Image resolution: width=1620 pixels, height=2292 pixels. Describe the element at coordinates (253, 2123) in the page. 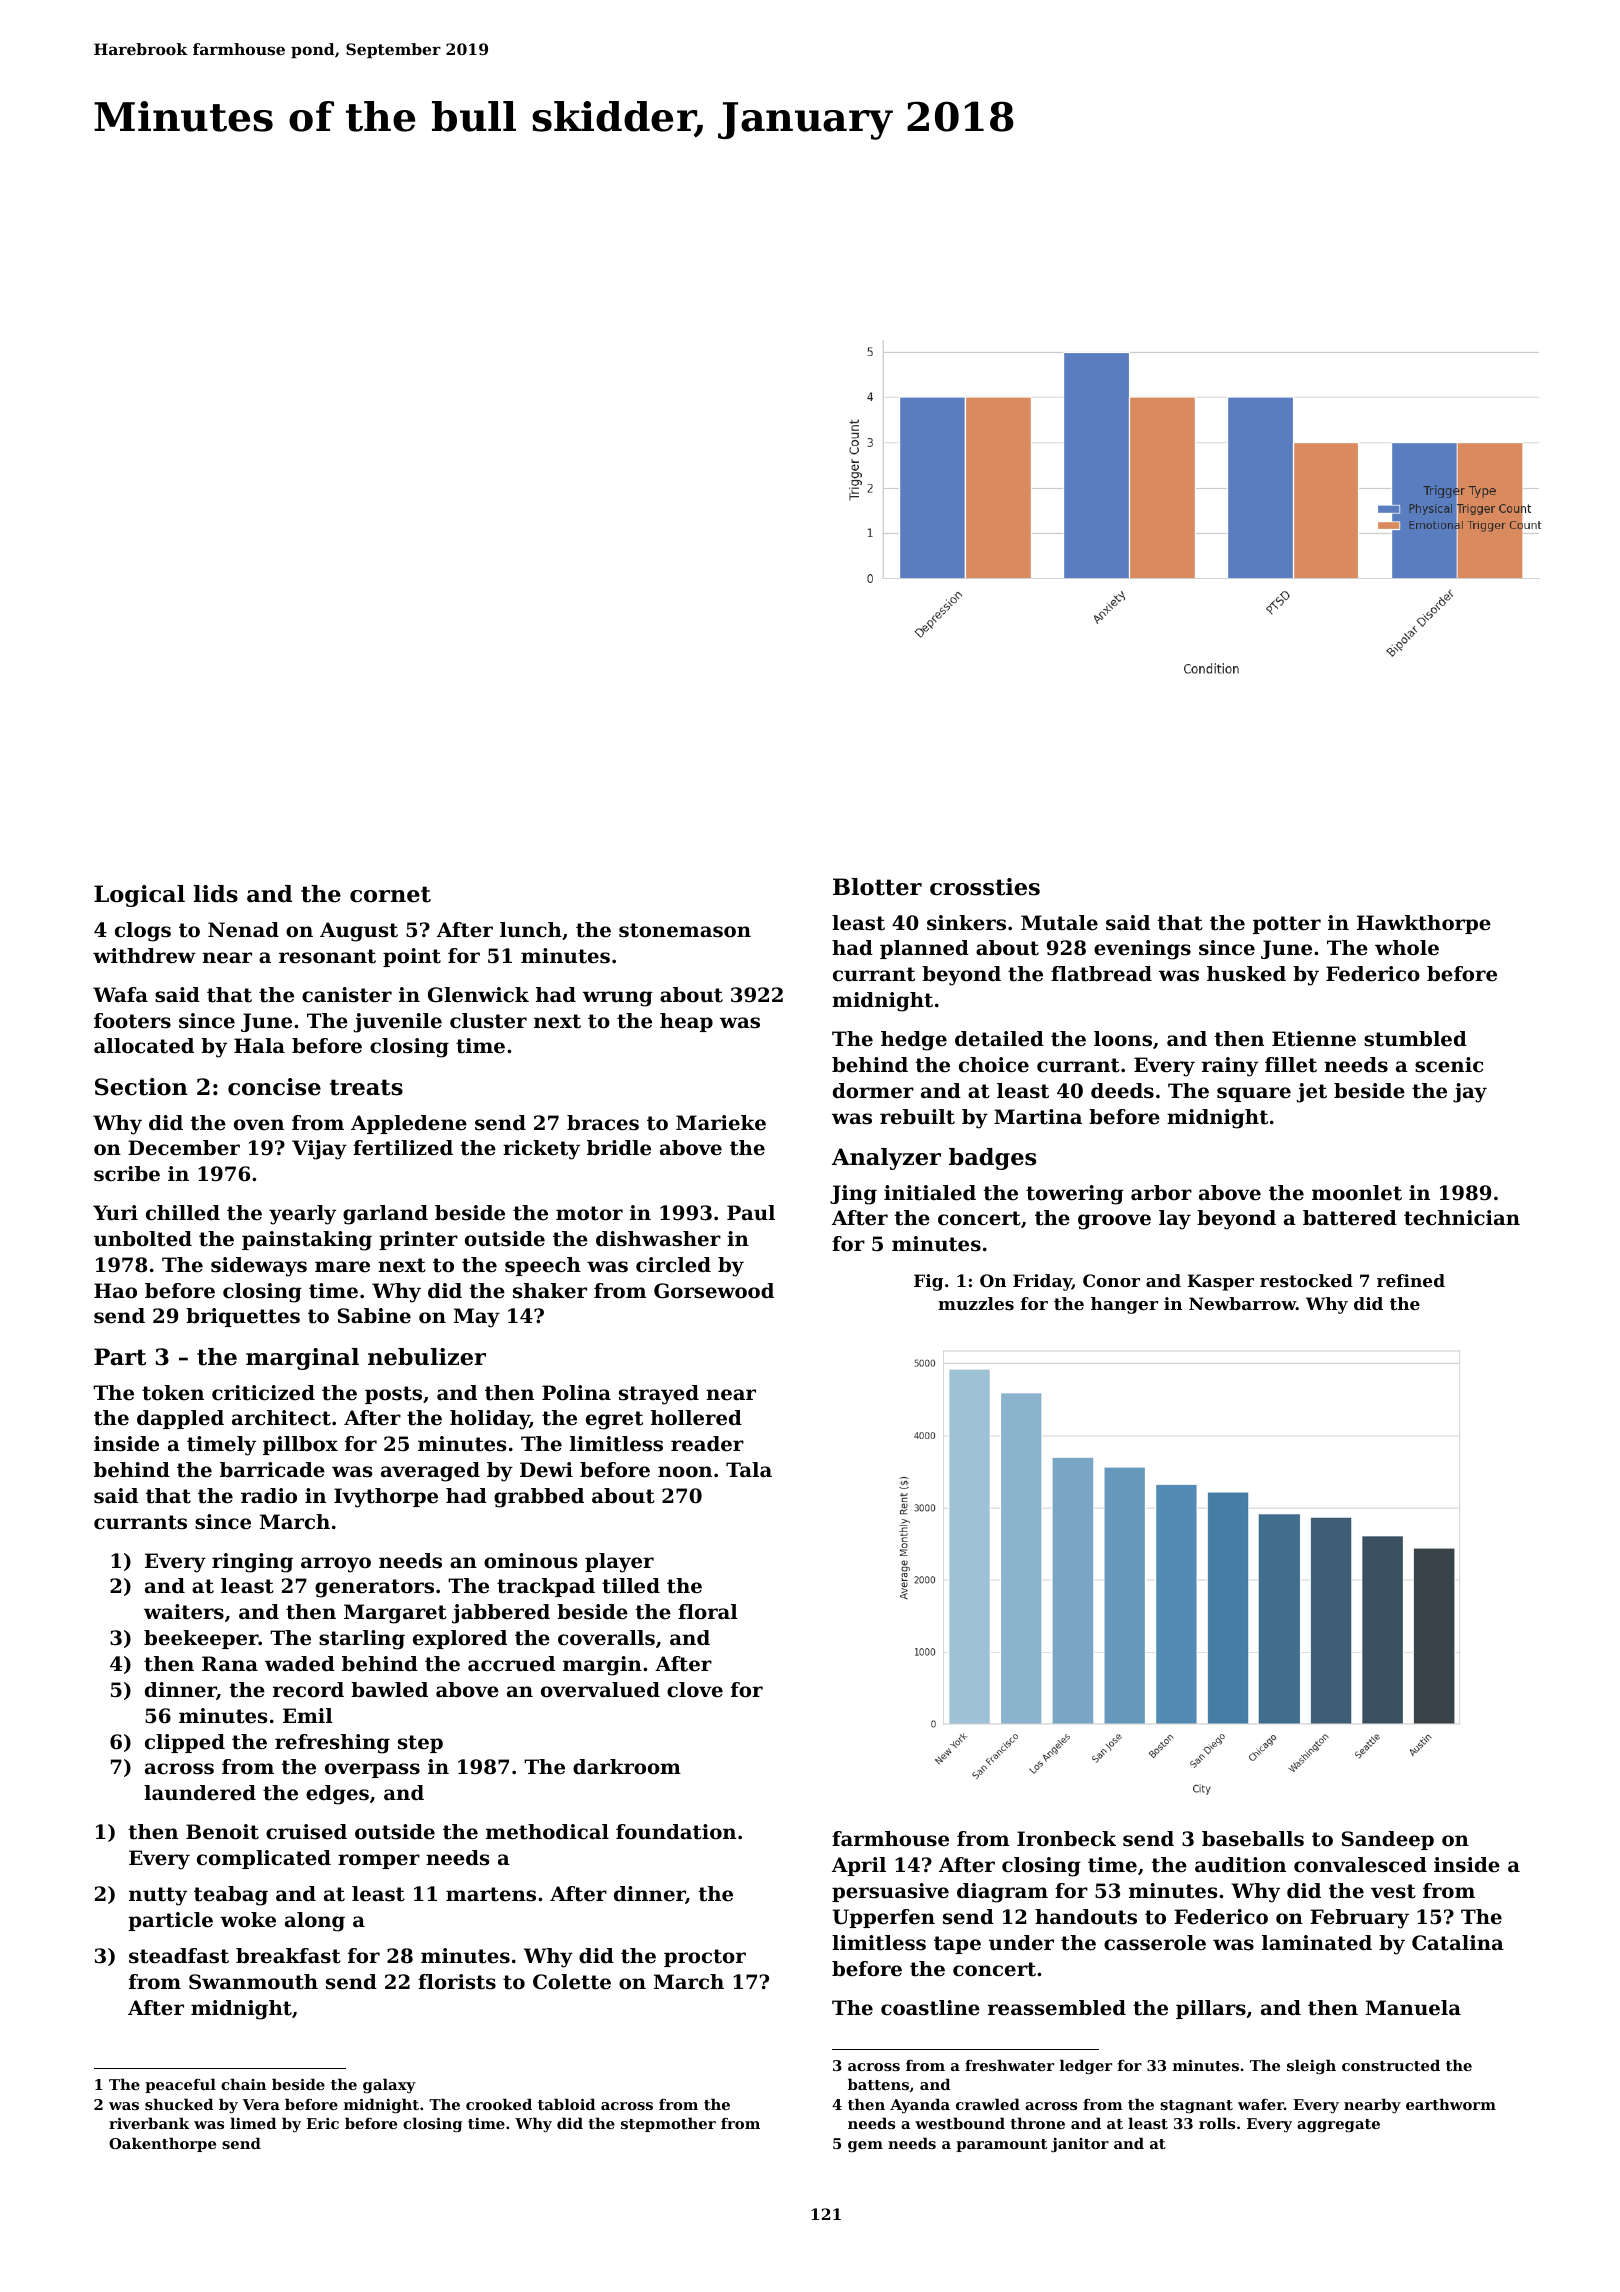

I see `limed` at that location.
